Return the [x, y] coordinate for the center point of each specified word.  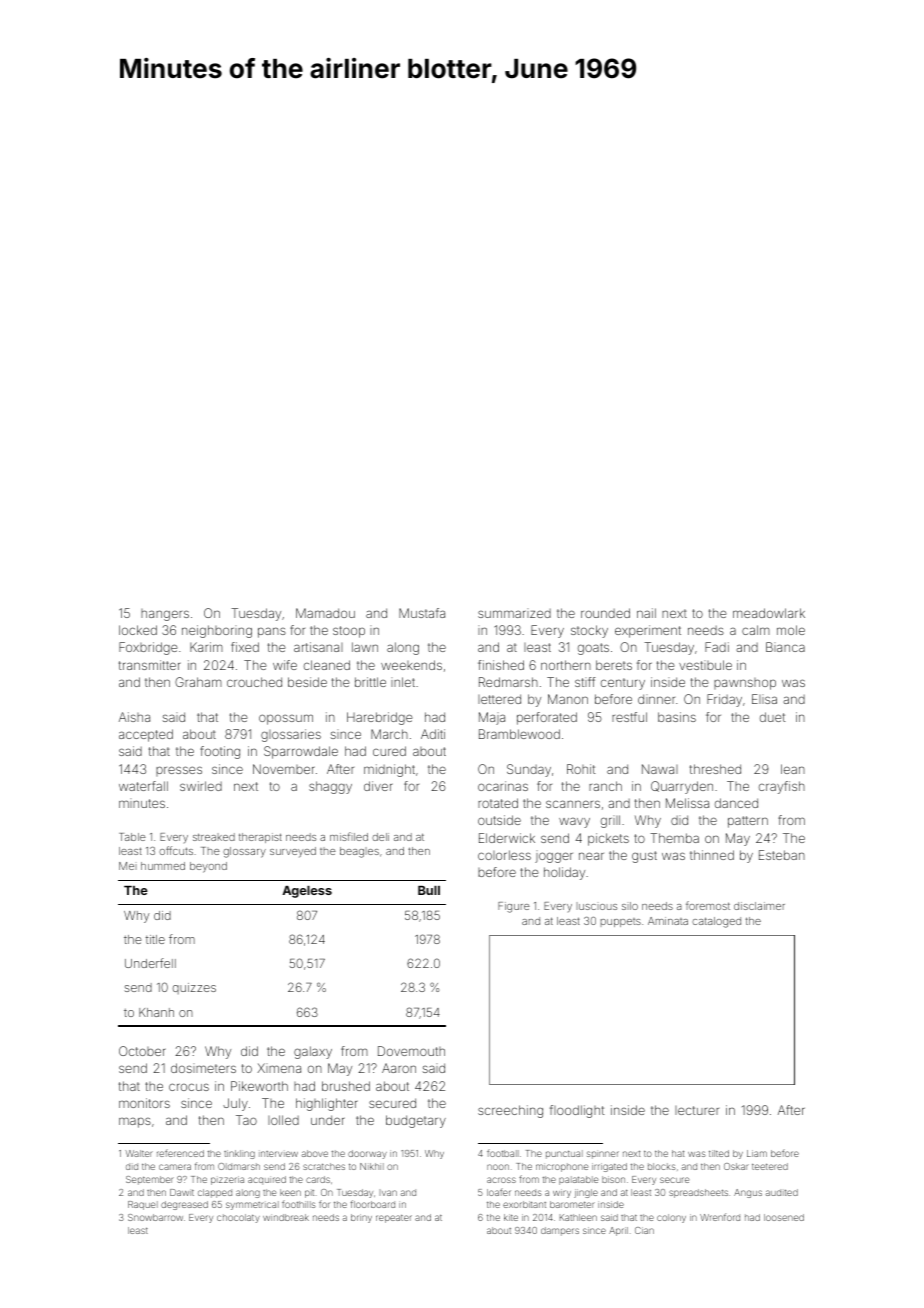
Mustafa [422, 613]
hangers [165, 615]
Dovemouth [411, 1051]
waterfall [143, 786]
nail [646, 613]
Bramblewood [519, 734]
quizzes [194, 988]
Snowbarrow [155, 1217]
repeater [394, 1219]
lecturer [697, 1110]
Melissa [687, 803]
